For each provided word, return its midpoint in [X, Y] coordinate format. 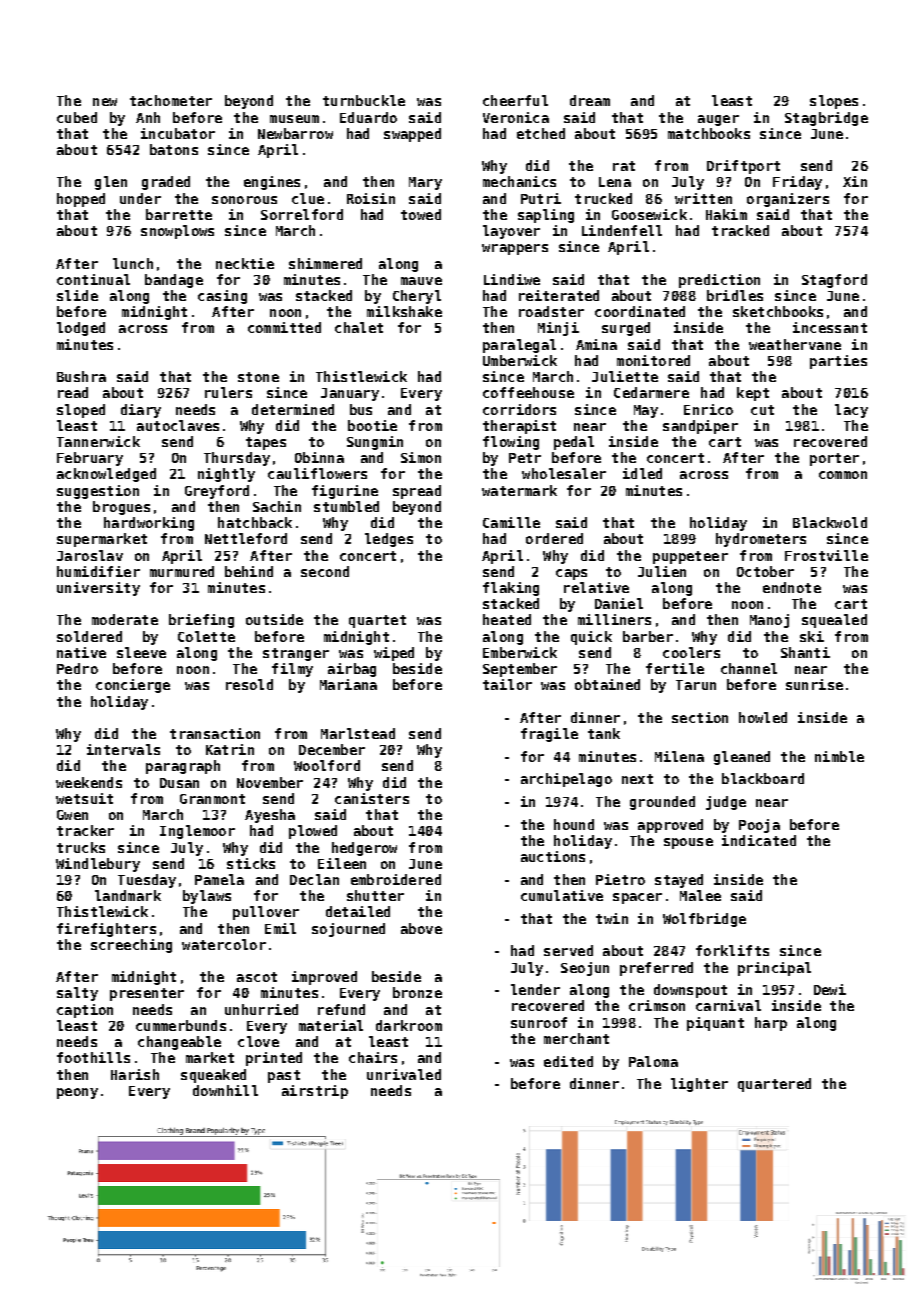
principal [774, 969]
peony [77, 1093]
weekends [89, 782]
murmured [182, 571]
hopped [81, 200]
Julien [662, 571]
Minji [558, 329]
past [284, 1076]
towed [421, 214]
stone [258, 377]
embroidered [396, 879]
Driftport [743, 167]
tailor [507, 684]
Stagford [834, 281]
